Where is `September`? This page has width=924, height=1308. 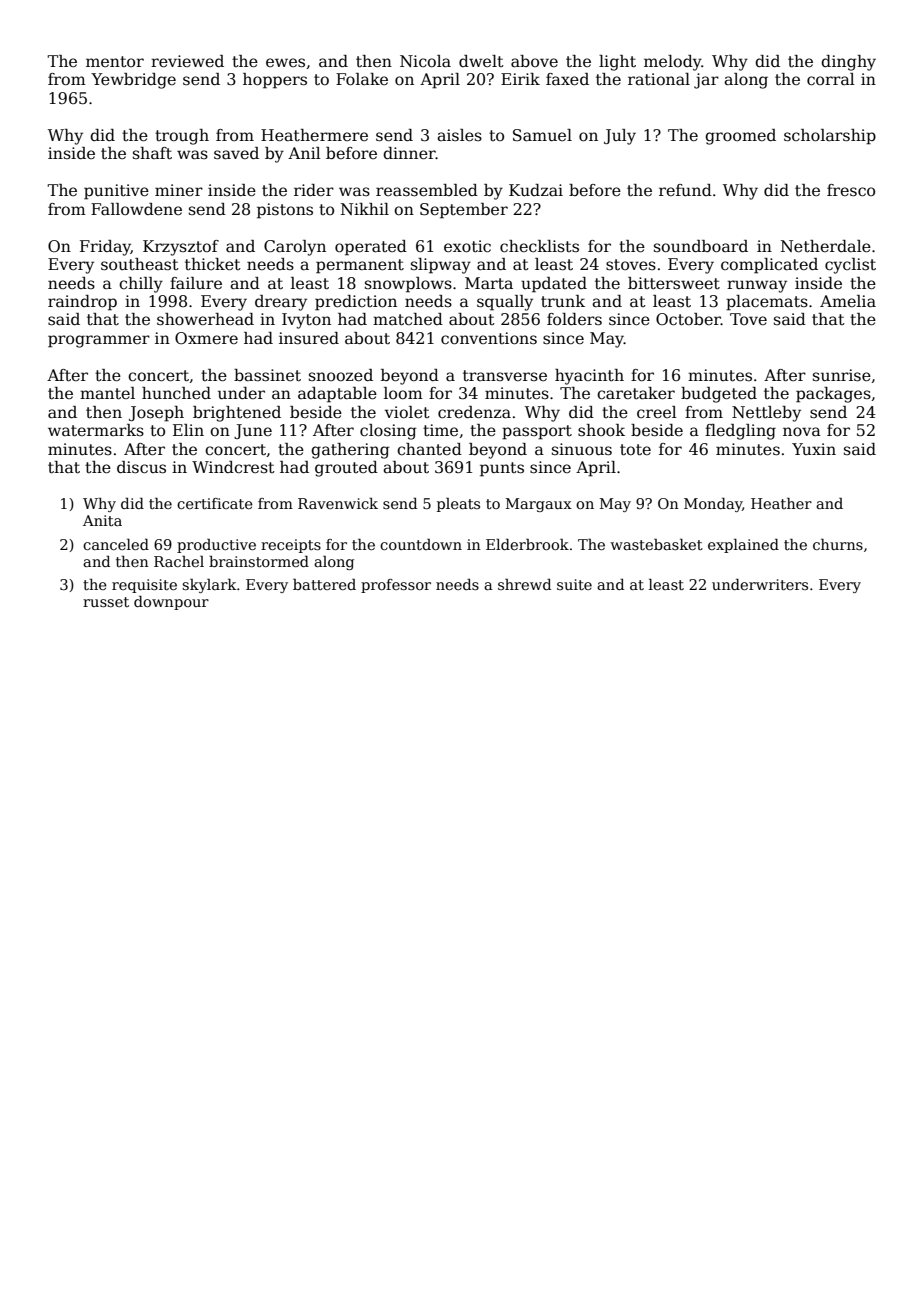 September is located at coordinates (464, 211).
